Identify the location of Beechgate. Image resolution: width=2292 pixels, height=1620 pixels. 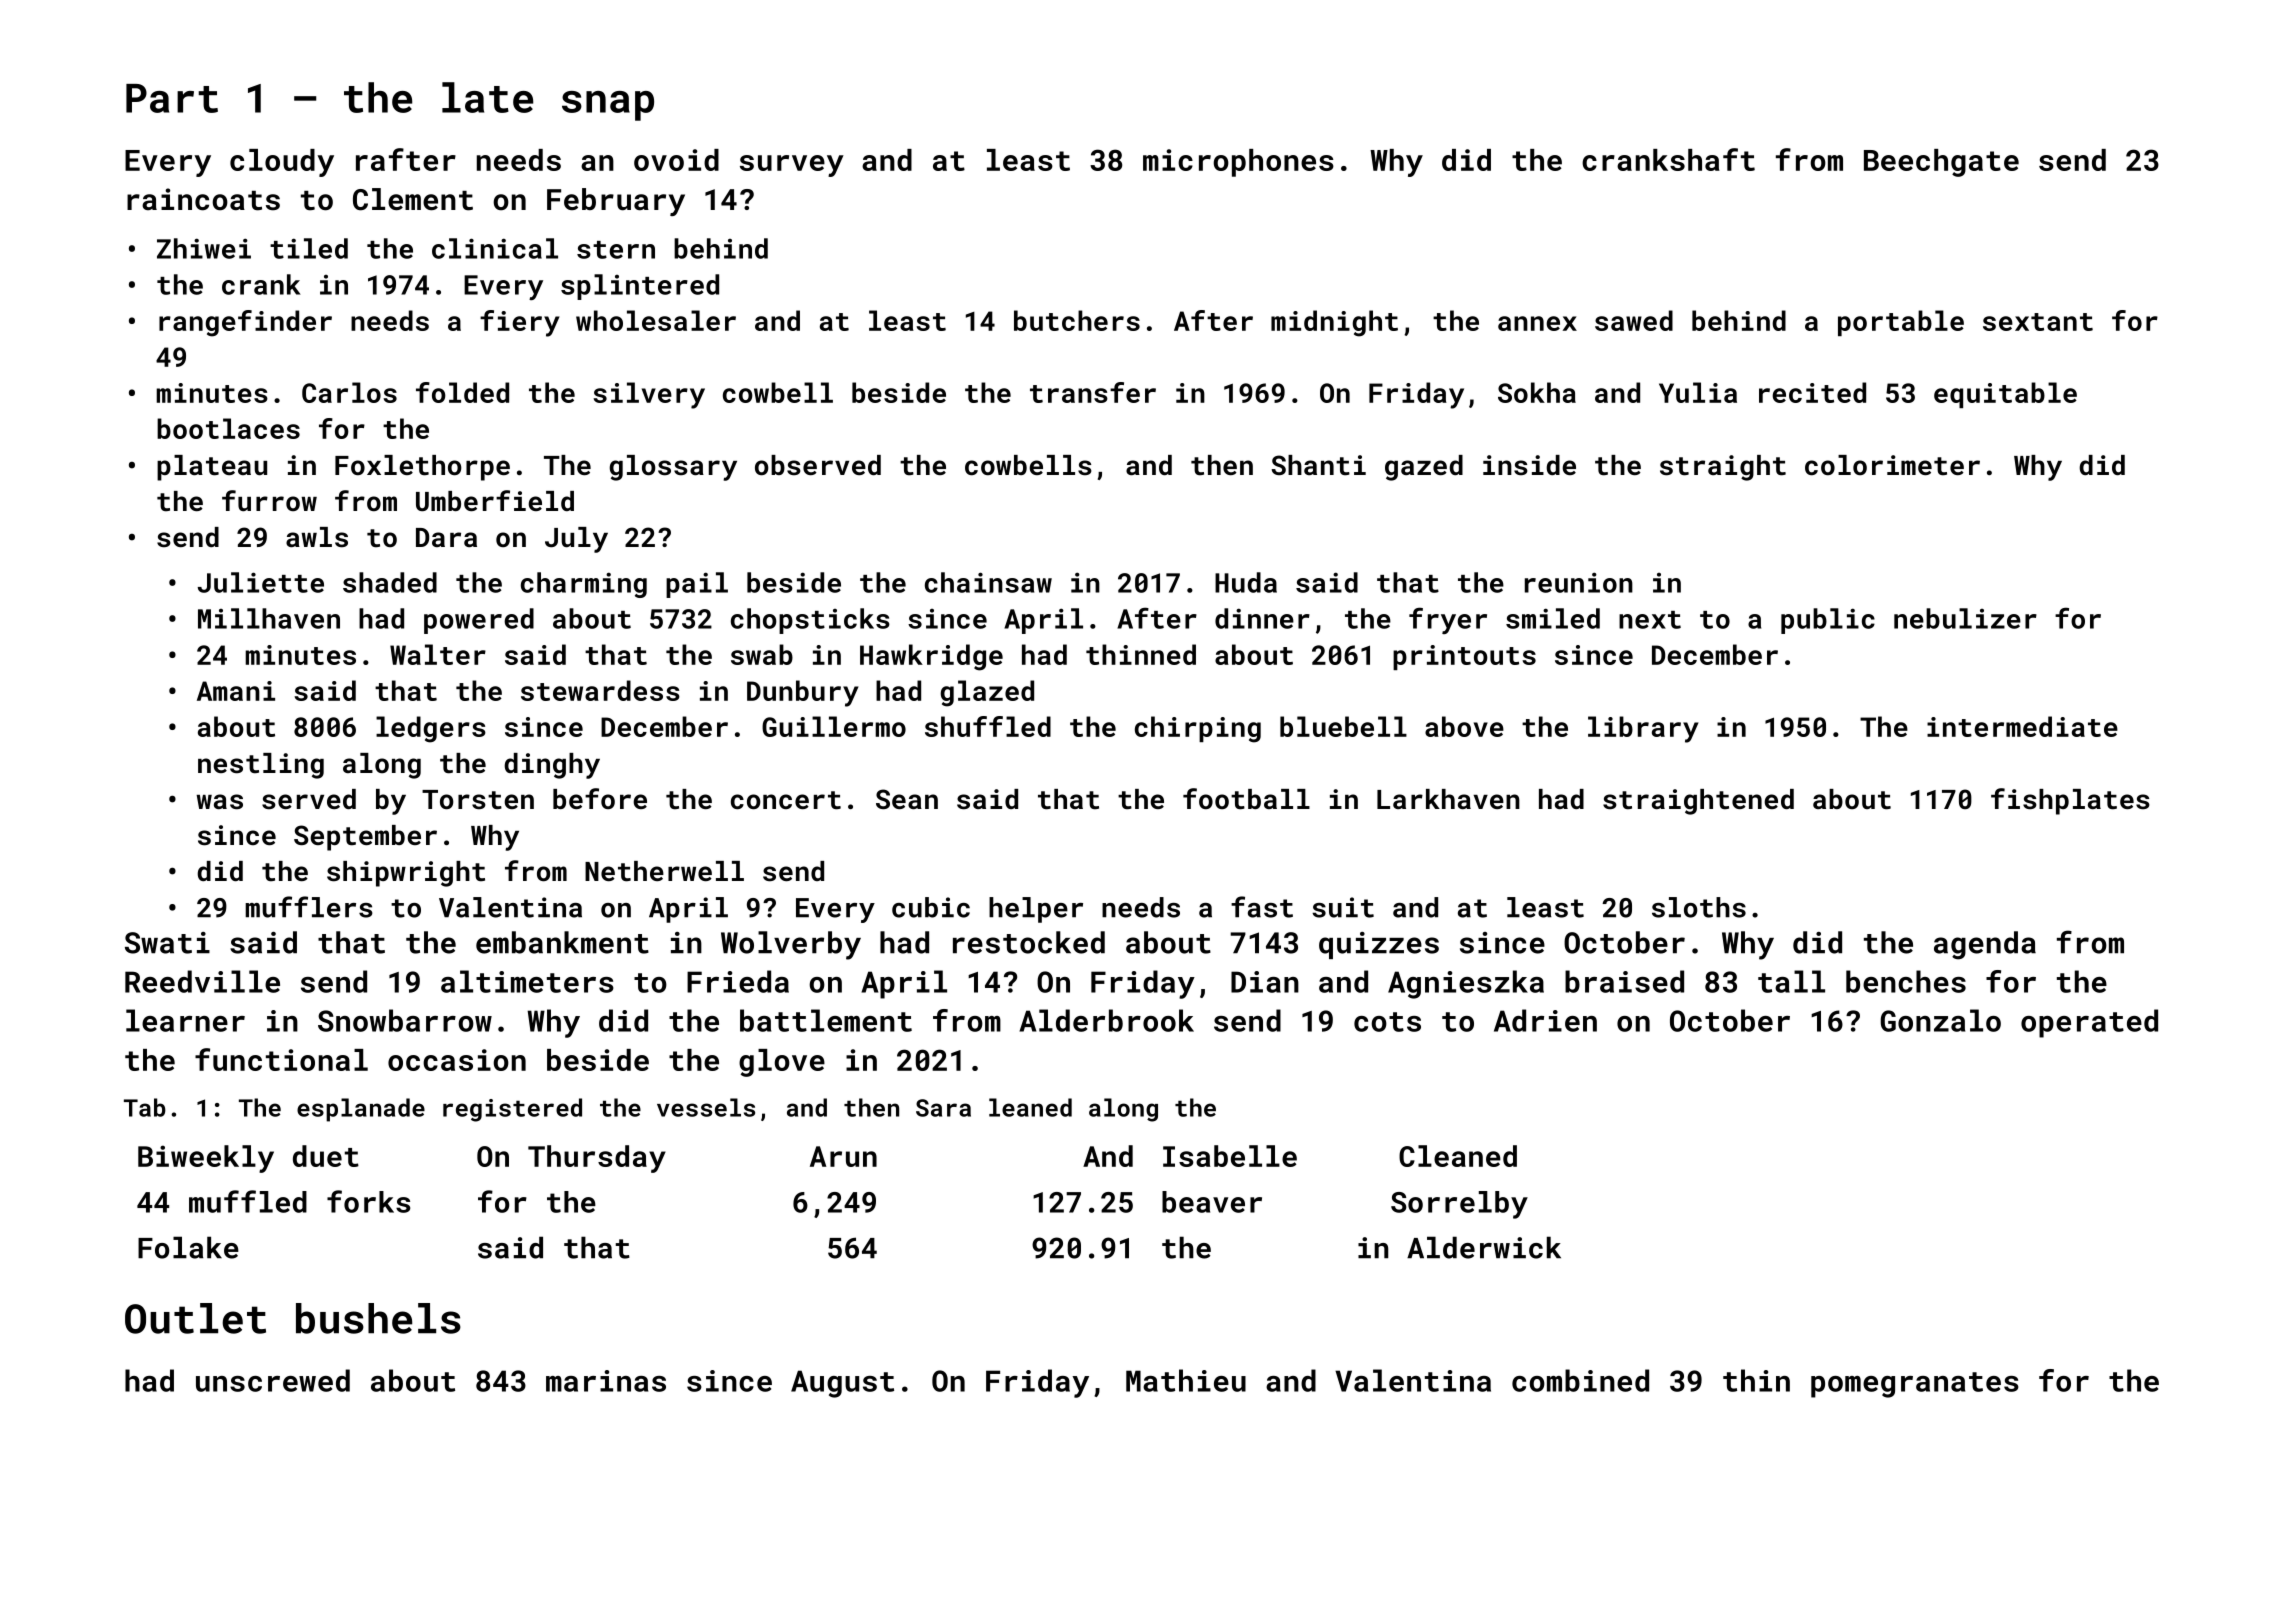
(1941, 163).
